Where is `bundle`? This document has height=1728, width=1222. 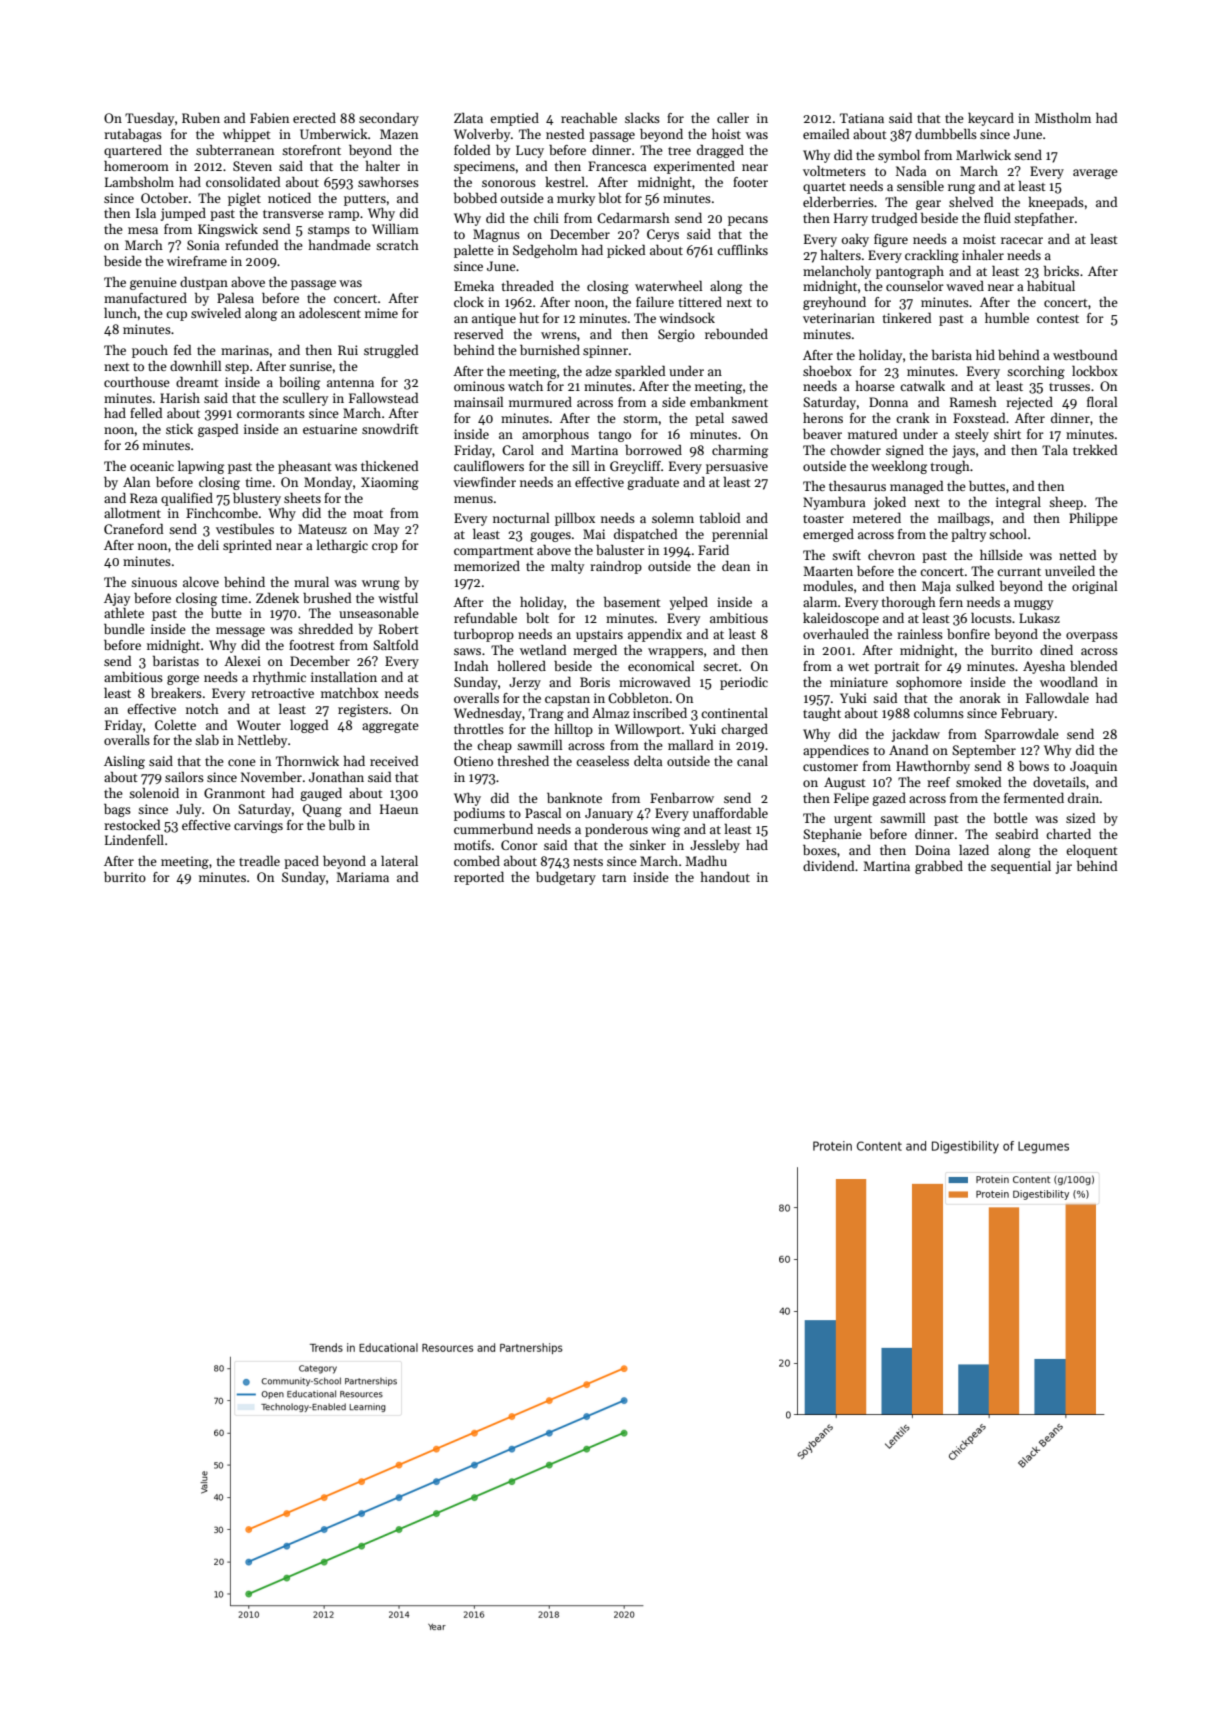 bundle is located at coordinates (124, 629).
